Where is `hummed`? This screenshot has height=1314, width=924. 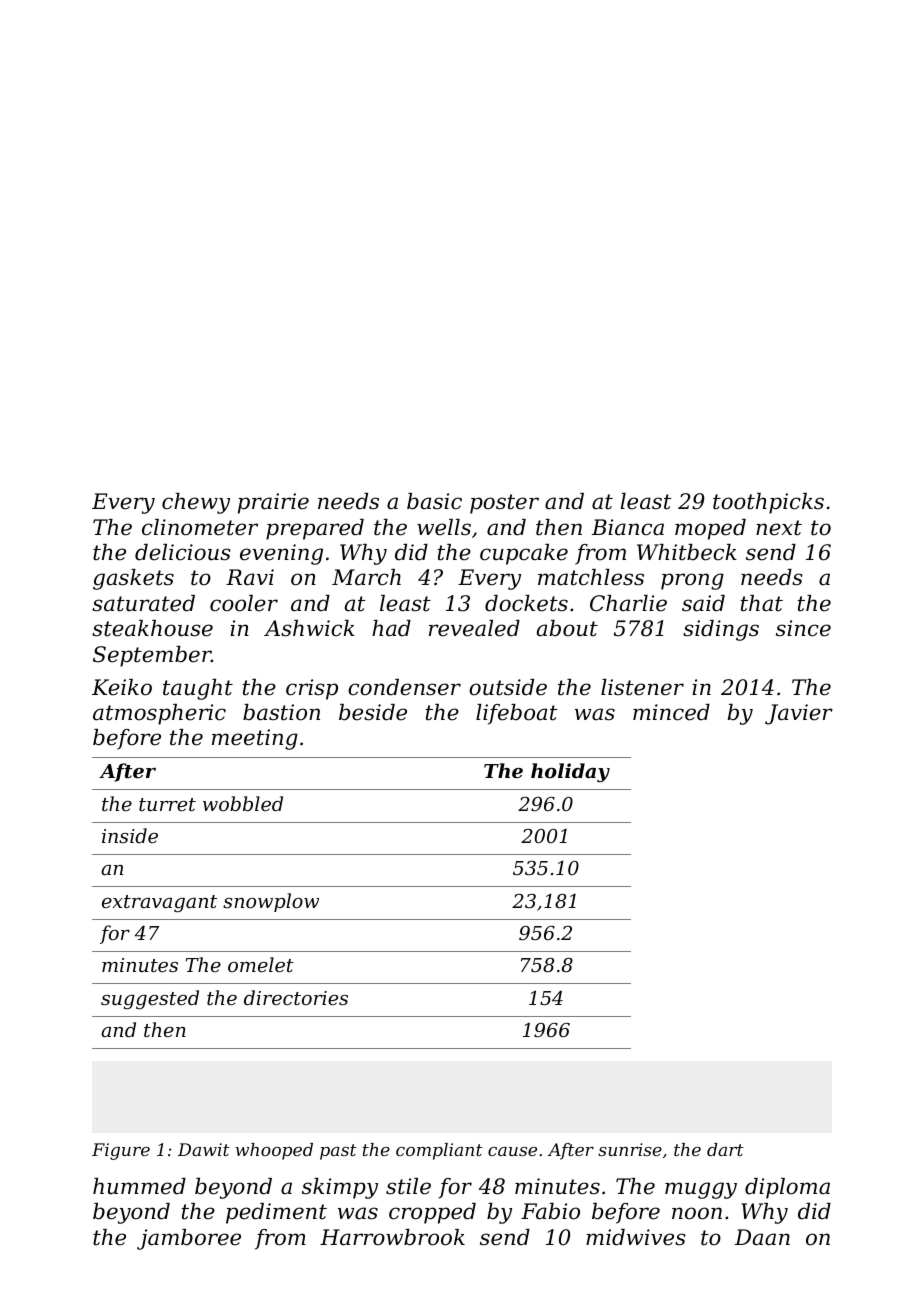
hummed is located at coordinates (139, 1186).
